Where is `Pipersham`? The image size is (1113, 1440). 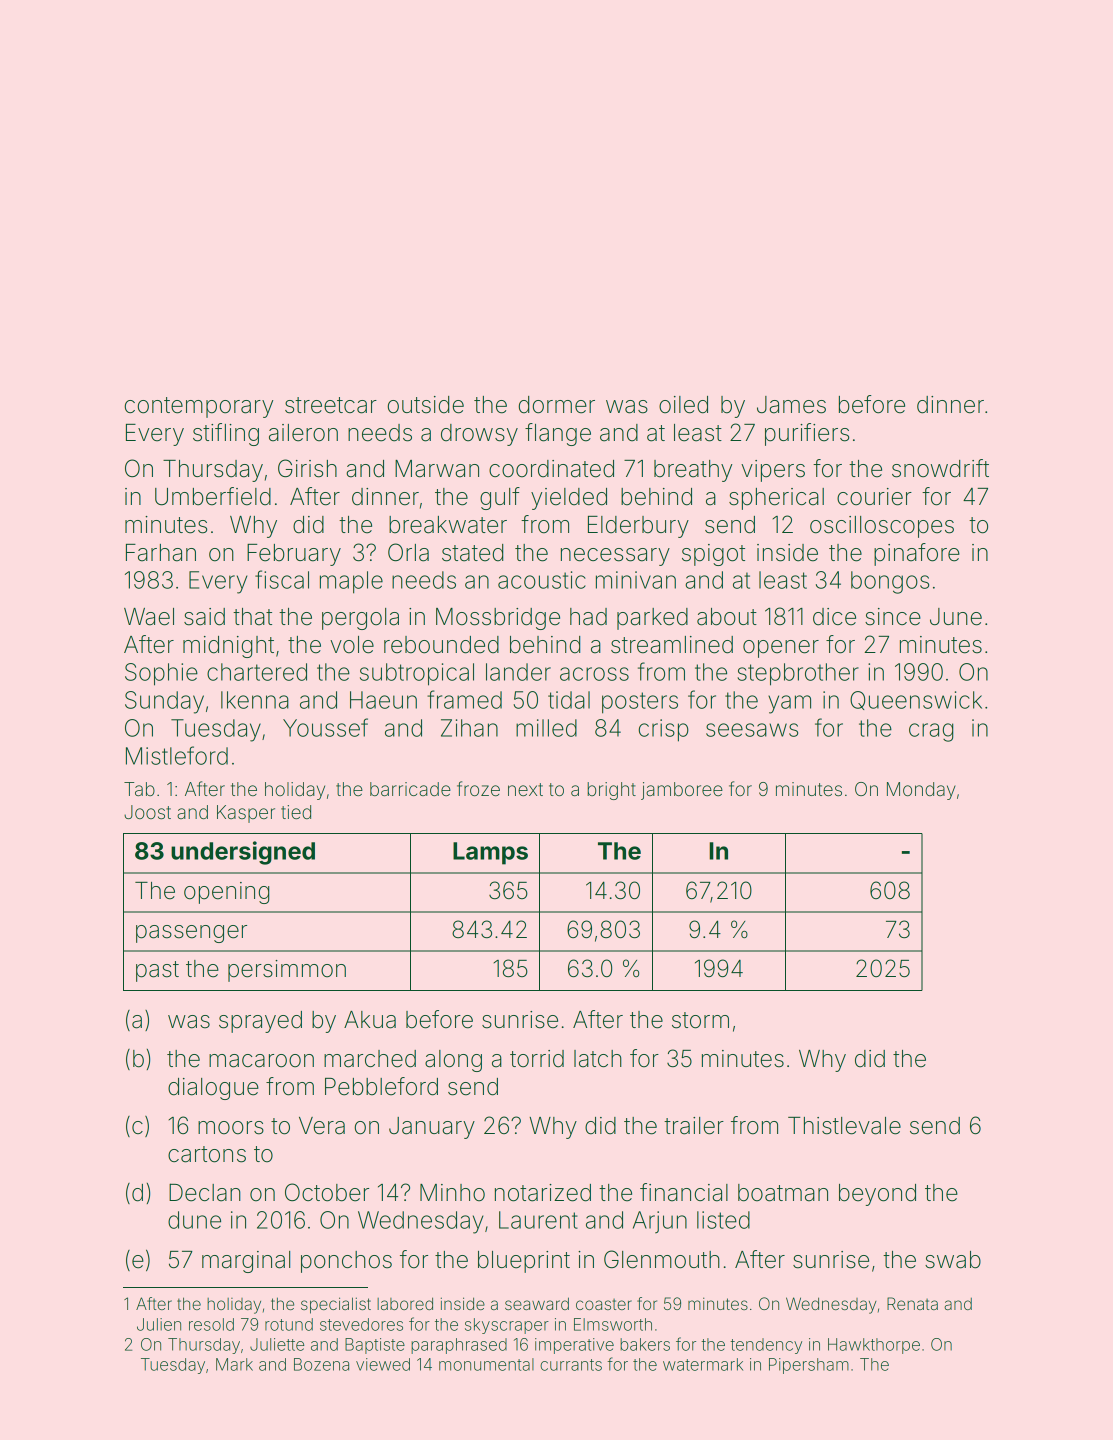
Pipersham is located at coordinates (809, 1366).
